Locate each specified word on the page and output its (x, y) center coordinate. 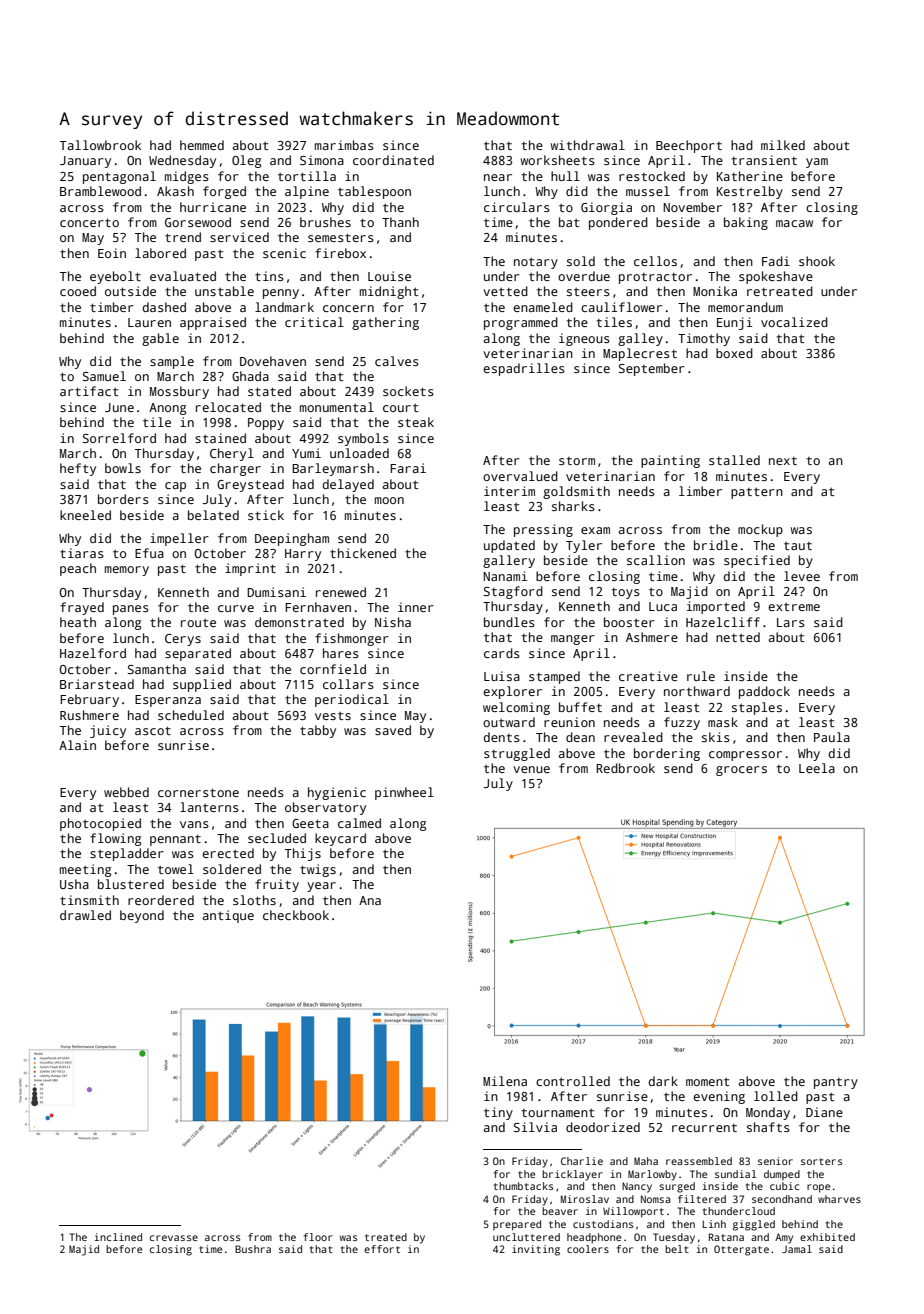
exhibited (827, 1237)
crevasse (174, 1238)
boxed (734, 353)
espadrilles (524, 369)
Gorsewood (198, 222)
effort (382, 1249)
